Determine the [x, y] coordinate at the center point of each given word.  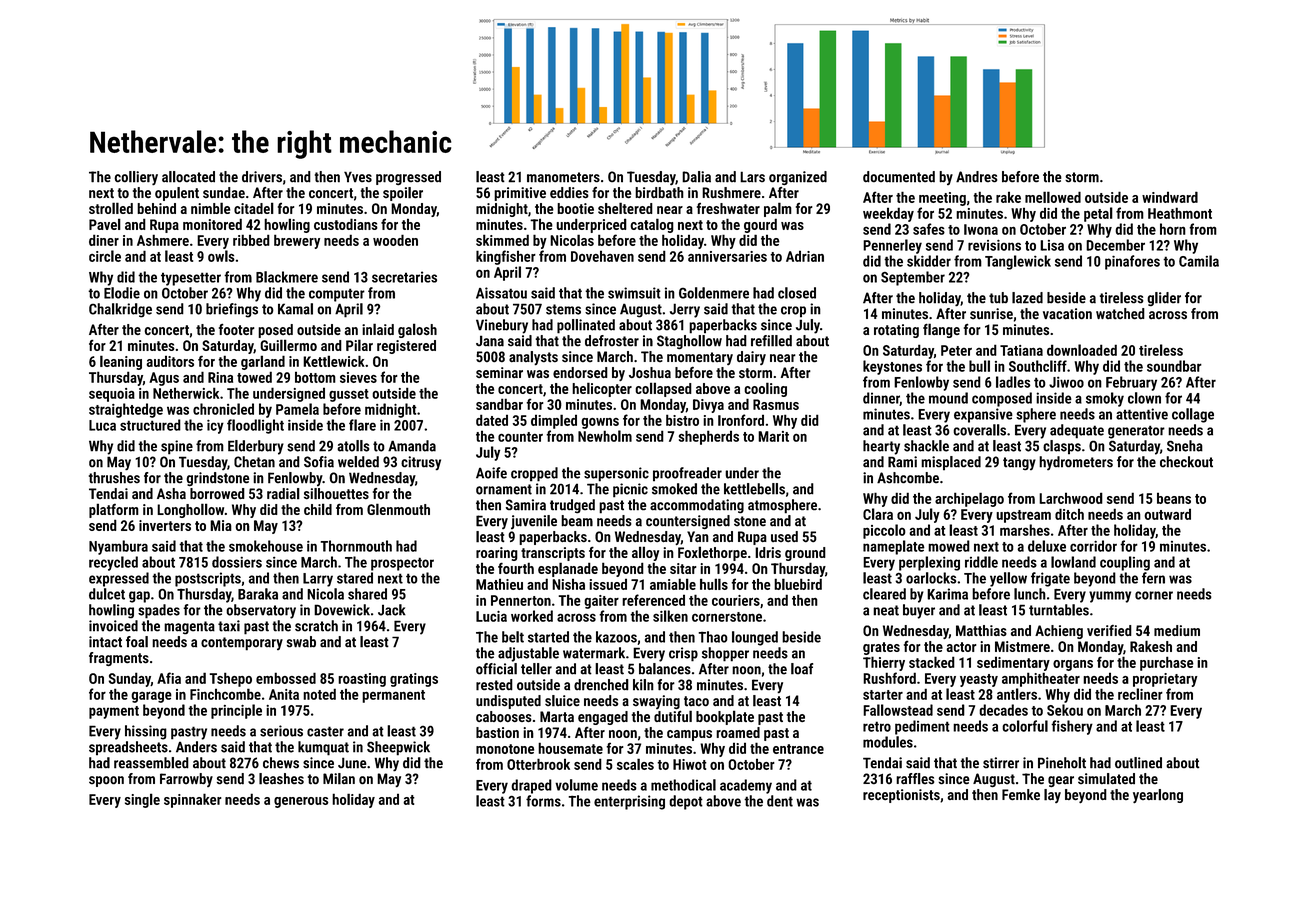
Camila [1199, 261]
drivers [262, 177]
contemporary [242, 644]
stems [563, 309]
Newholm [605, 436]
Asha [171, 493]
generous [301, 802]
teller [536, 669]
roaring [497, 554]
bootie [575, 208]
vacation [1067, 314]
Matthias [981, 630]
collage [1193, 415]
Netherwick [186, 393]
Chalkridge [120, 310]
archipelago [969, 499]
